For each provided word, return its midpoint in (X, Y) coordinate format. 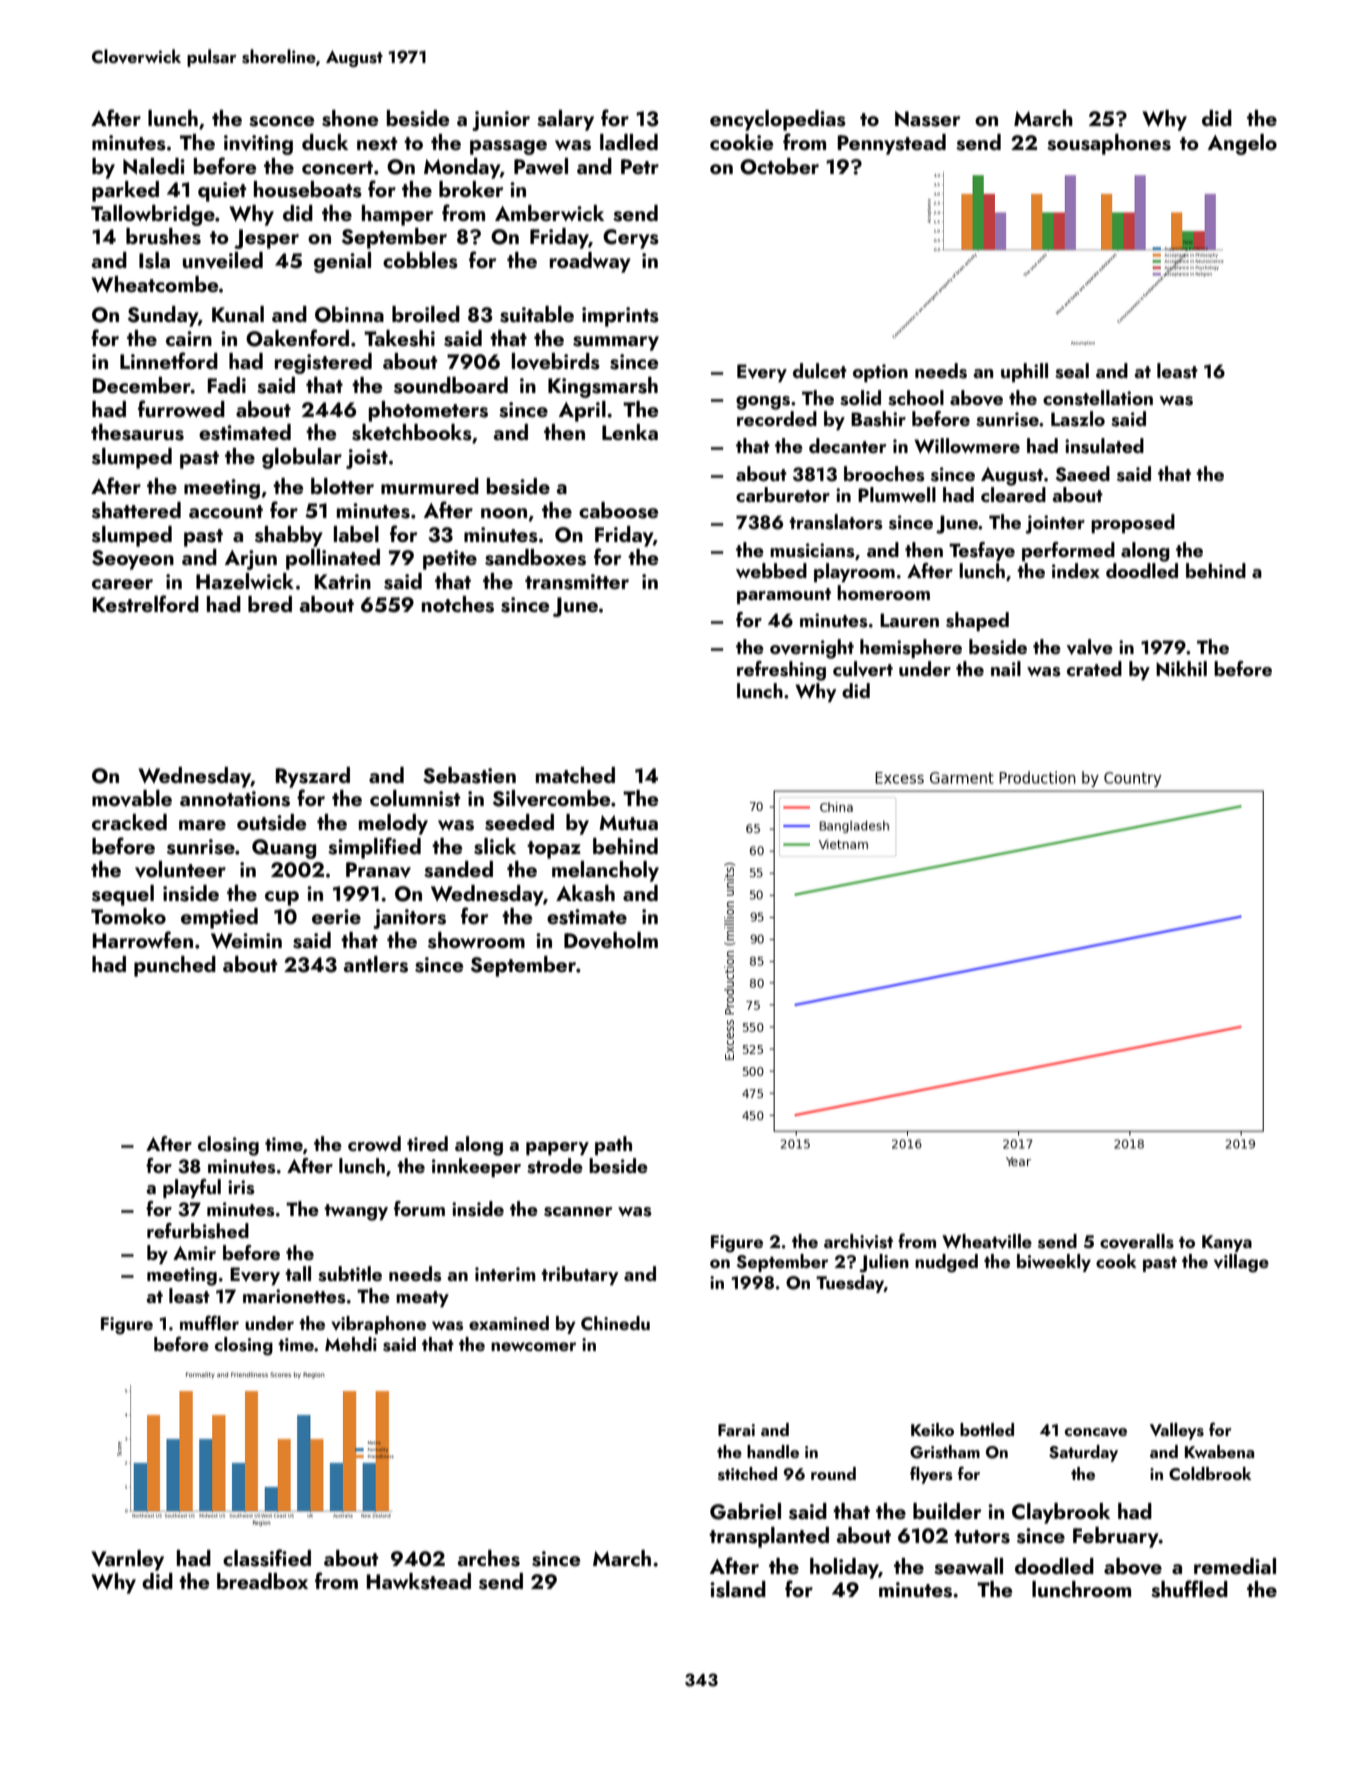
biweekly (1054, 1263)
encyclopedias (778, 120)
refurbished (198, 1231)
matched (575, 775)
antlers (376, 964)
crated (1094, 668)
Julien (884, 1263)
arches (489, 1558)
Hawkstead (419, 1581)
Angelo (1242, 144)
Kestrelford (146, 604)
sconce (281, 121)
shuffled (1189, 1589)
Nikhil (1181, 668)
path (613, 1145)
